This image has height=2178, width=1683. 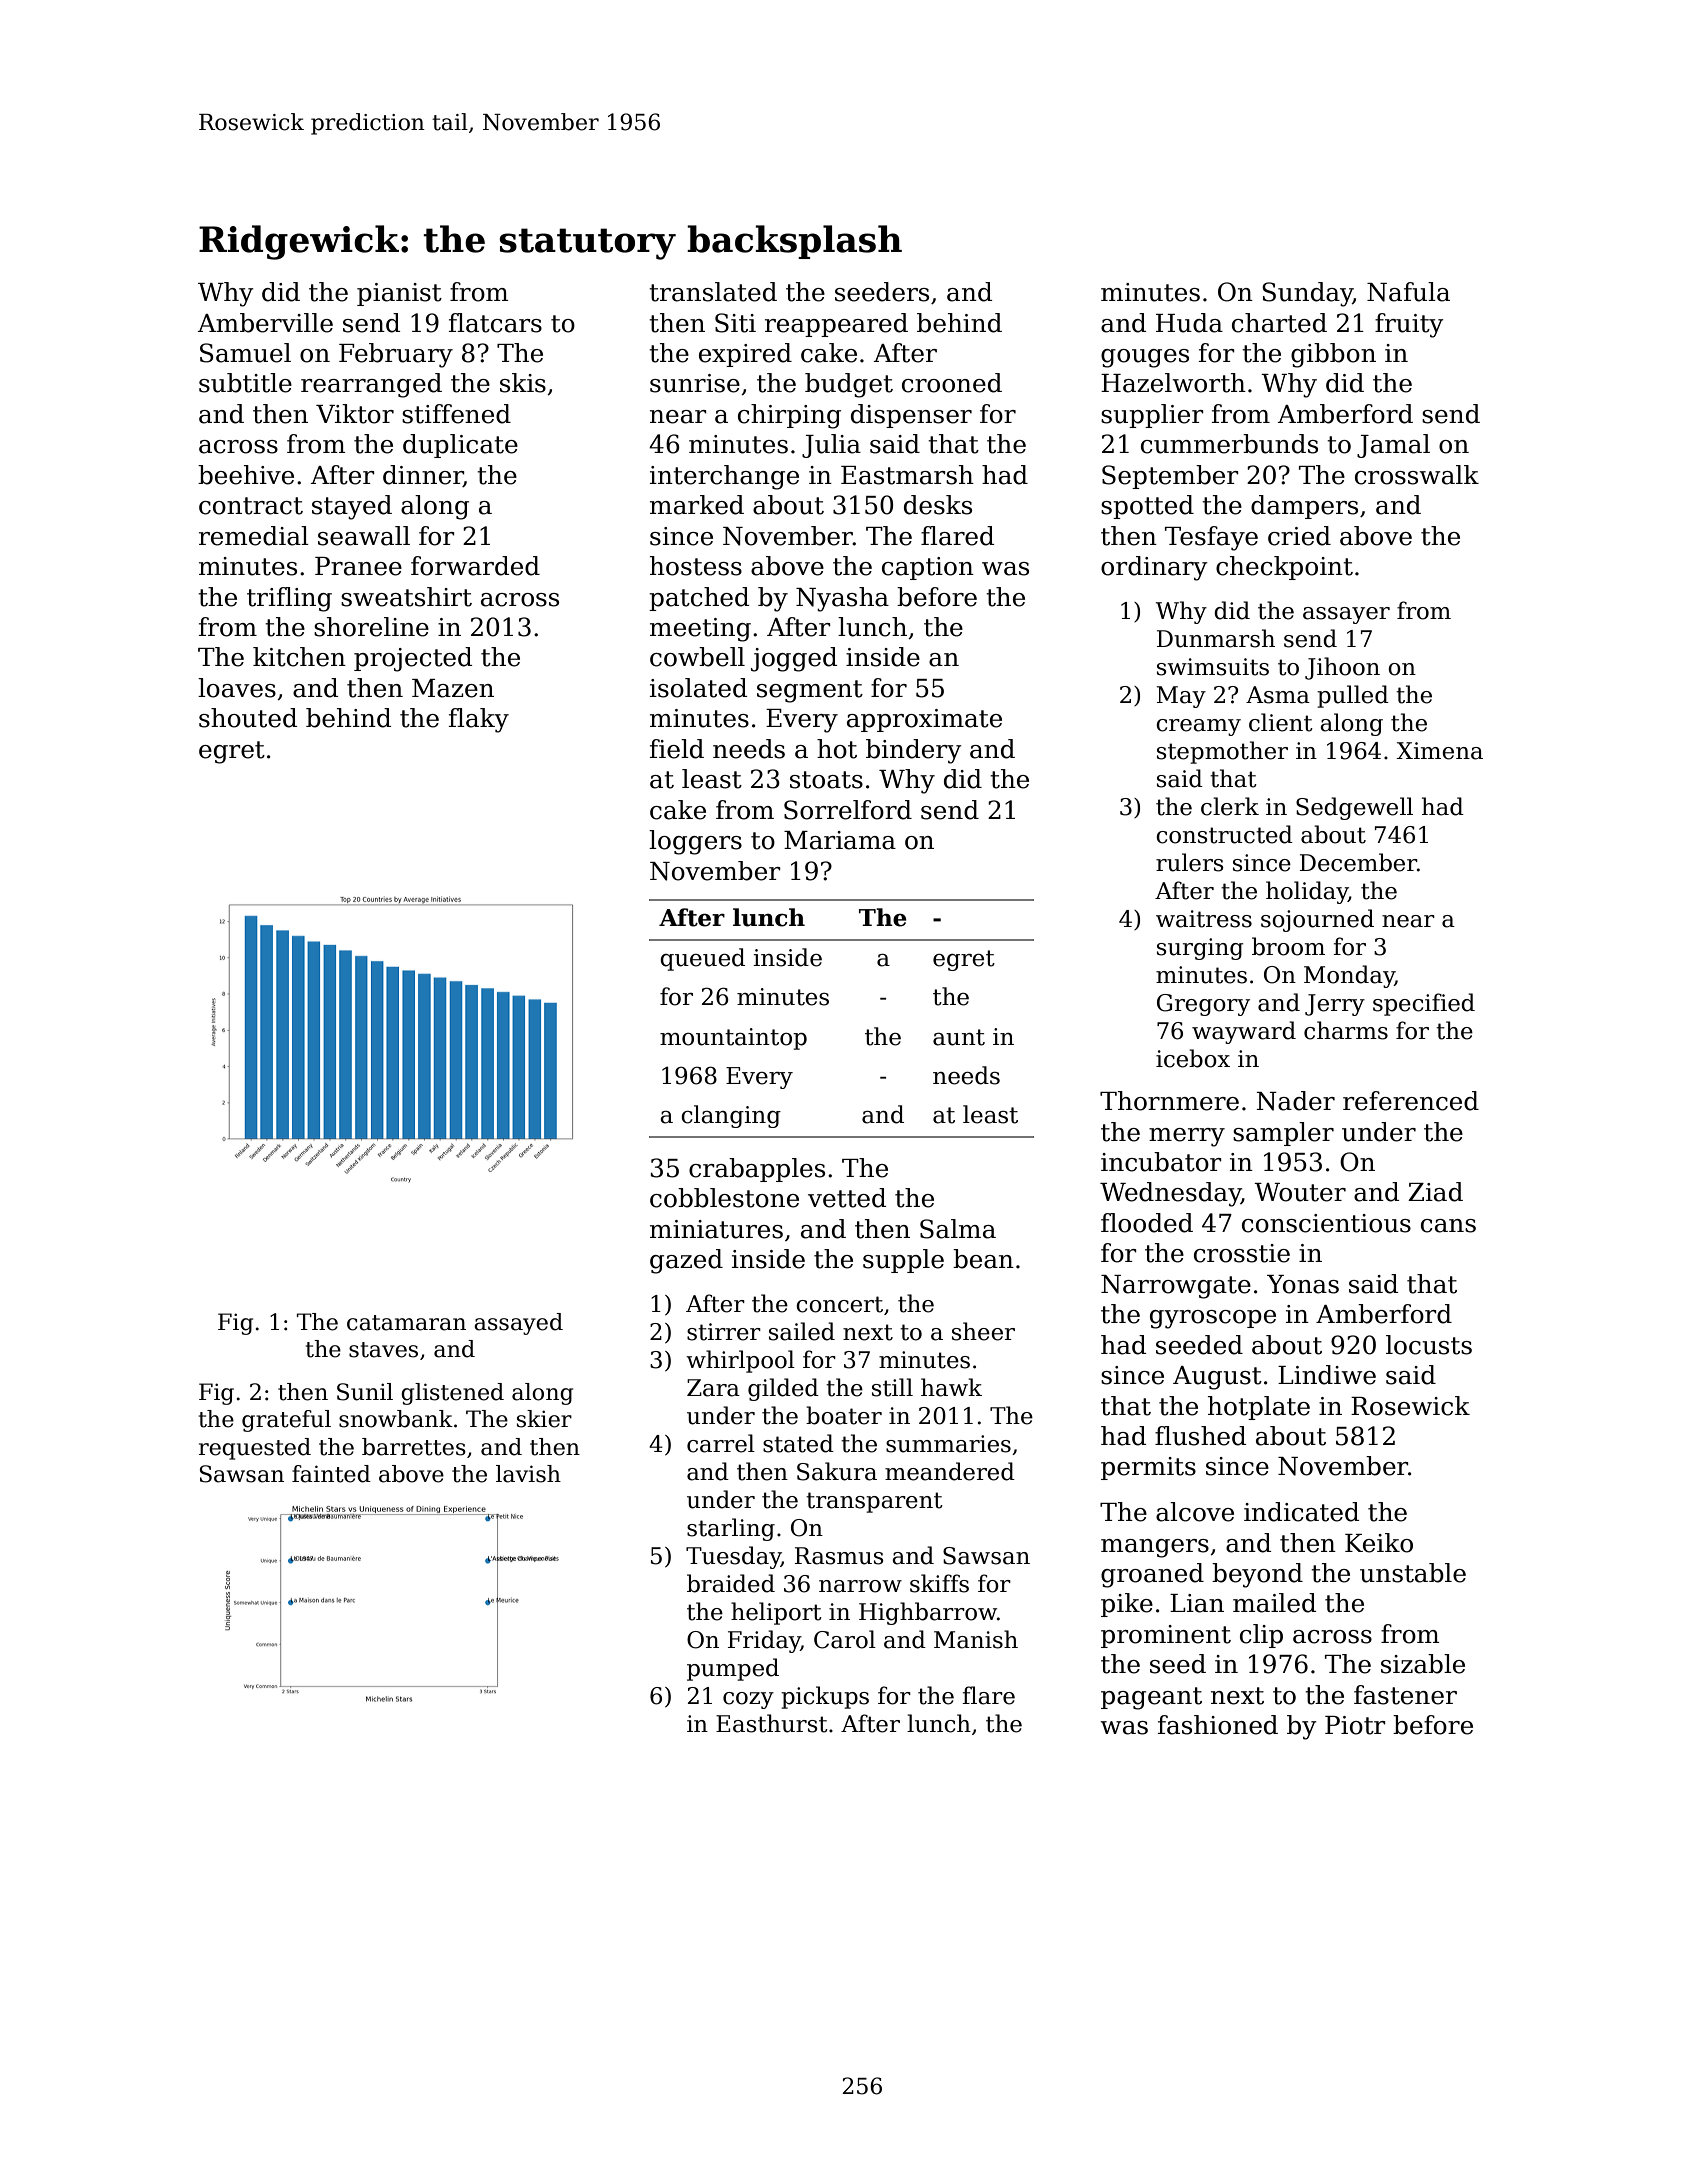 What do you see at coordinates (686, 1261) in the image?
I see `gazed` at bounding box center [686, 1261].
